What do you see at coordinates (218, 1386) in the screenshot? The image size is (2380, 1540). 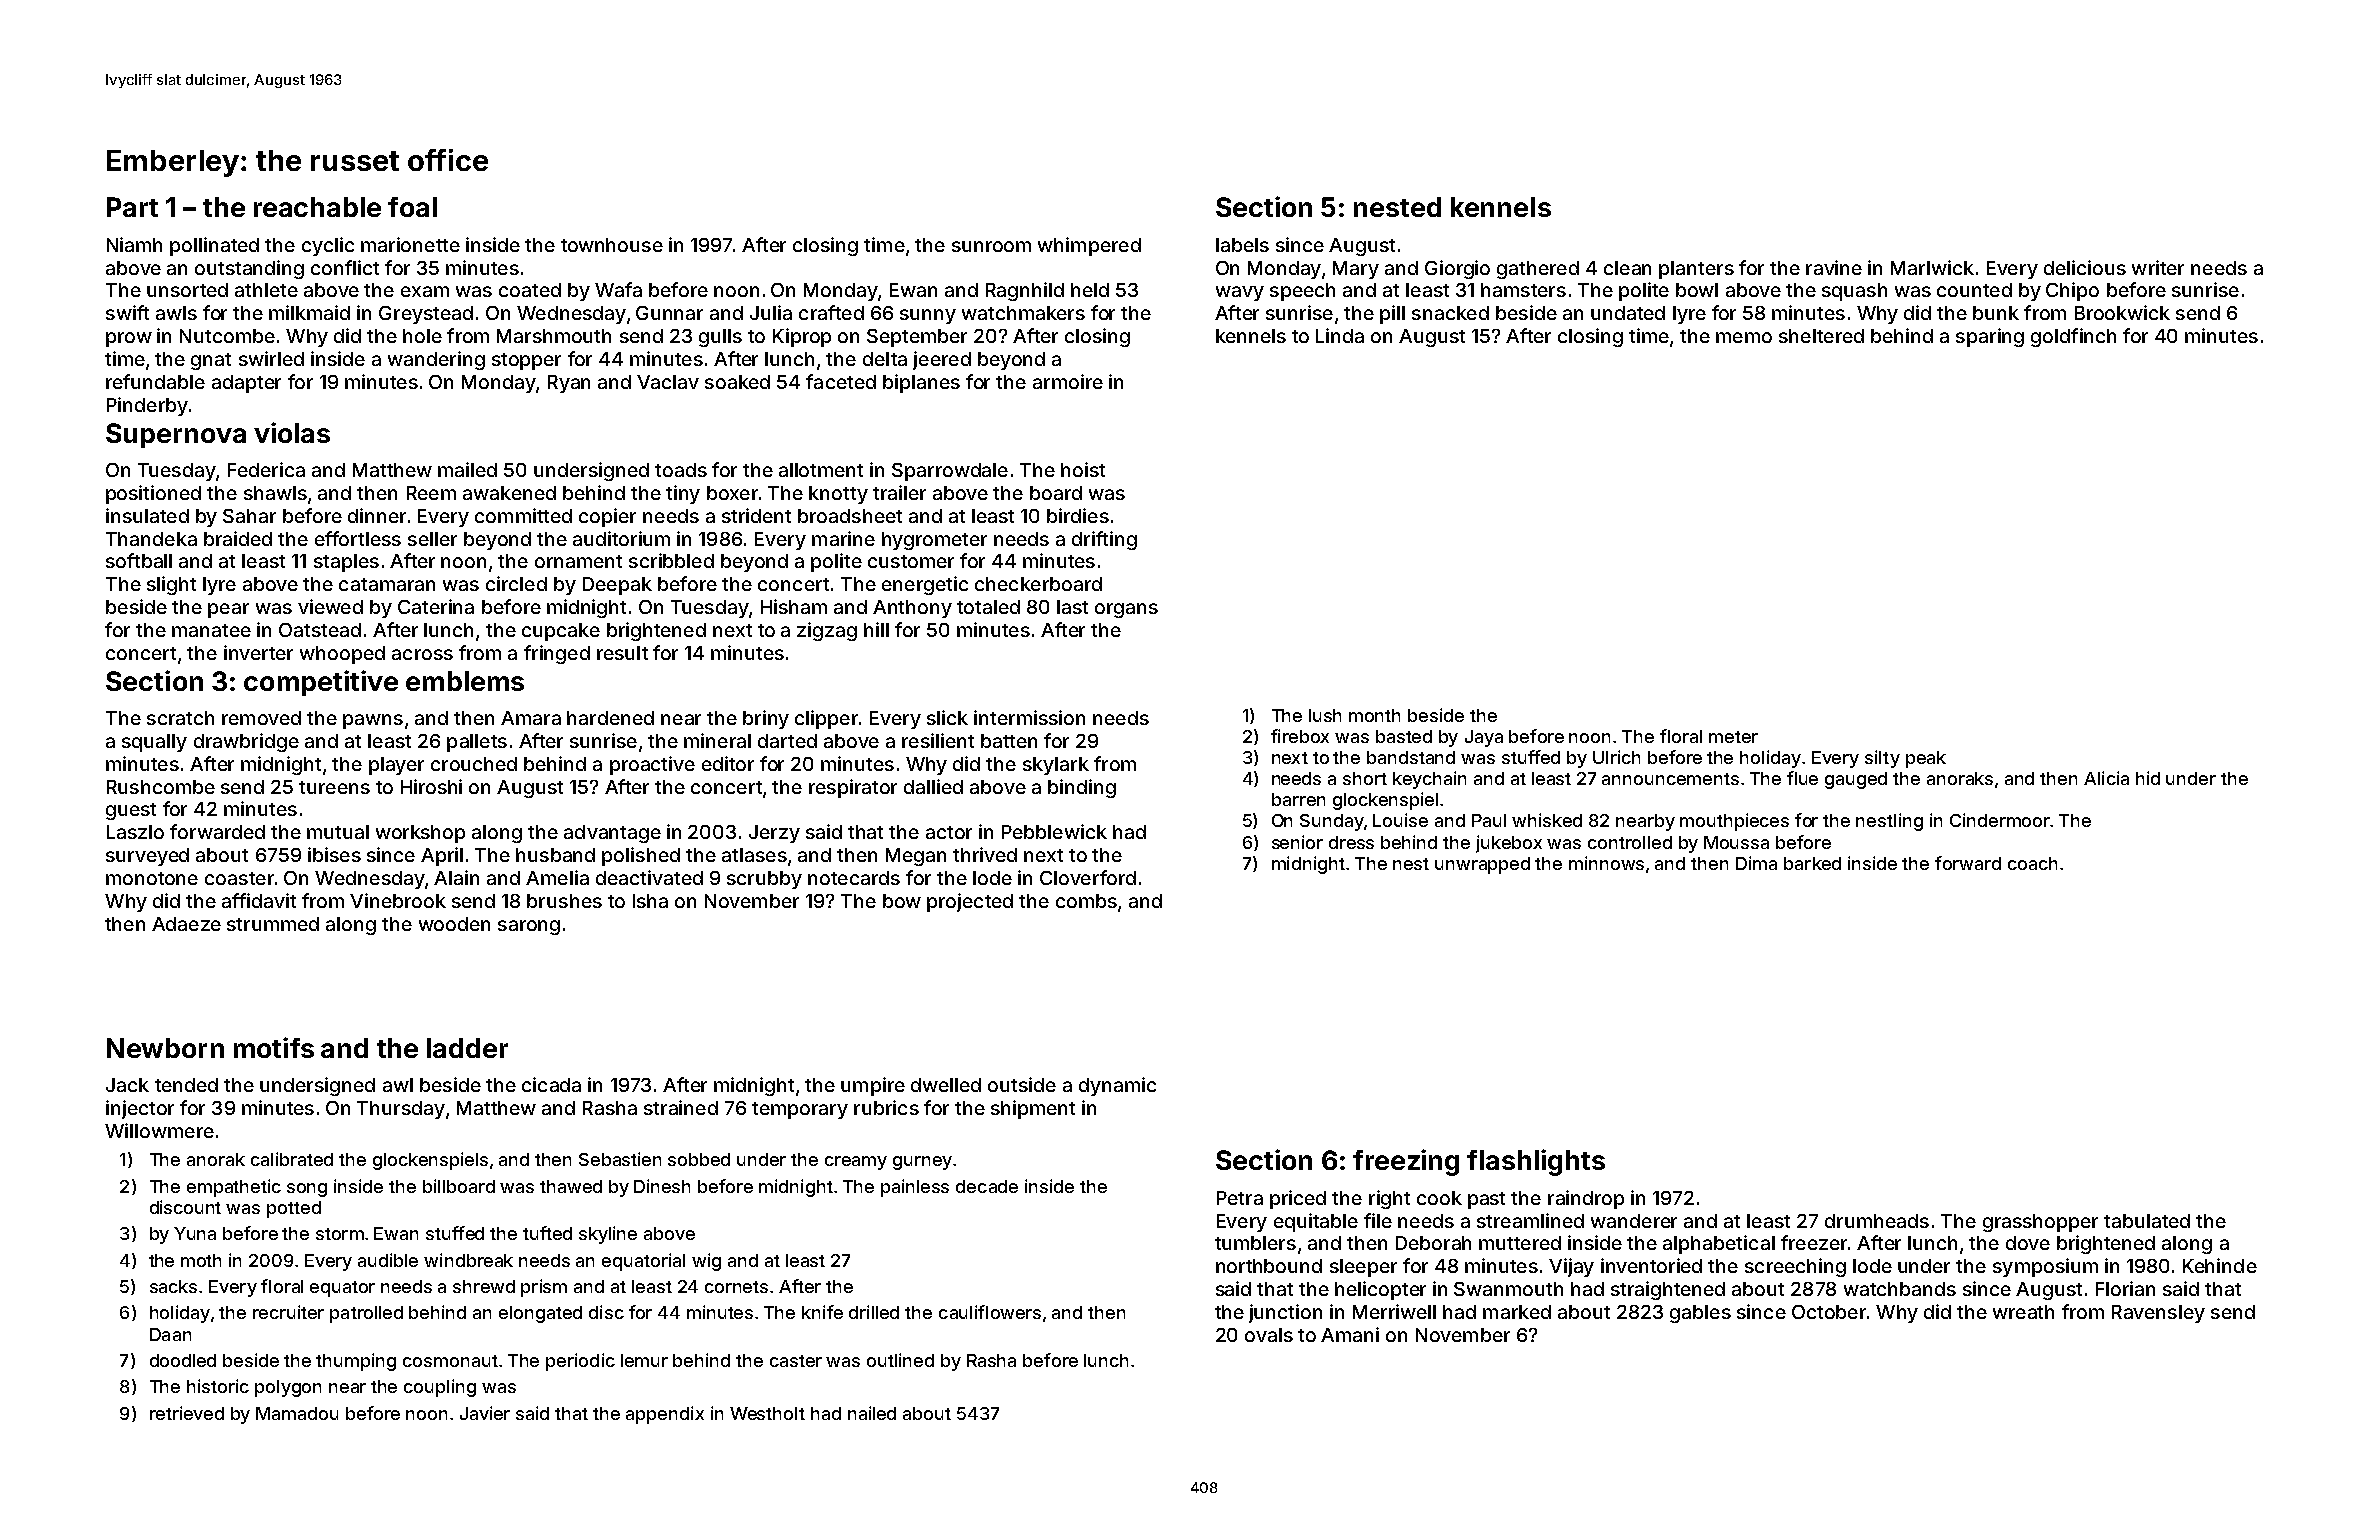 I see `historic` at bounding box center [218, 1386].
